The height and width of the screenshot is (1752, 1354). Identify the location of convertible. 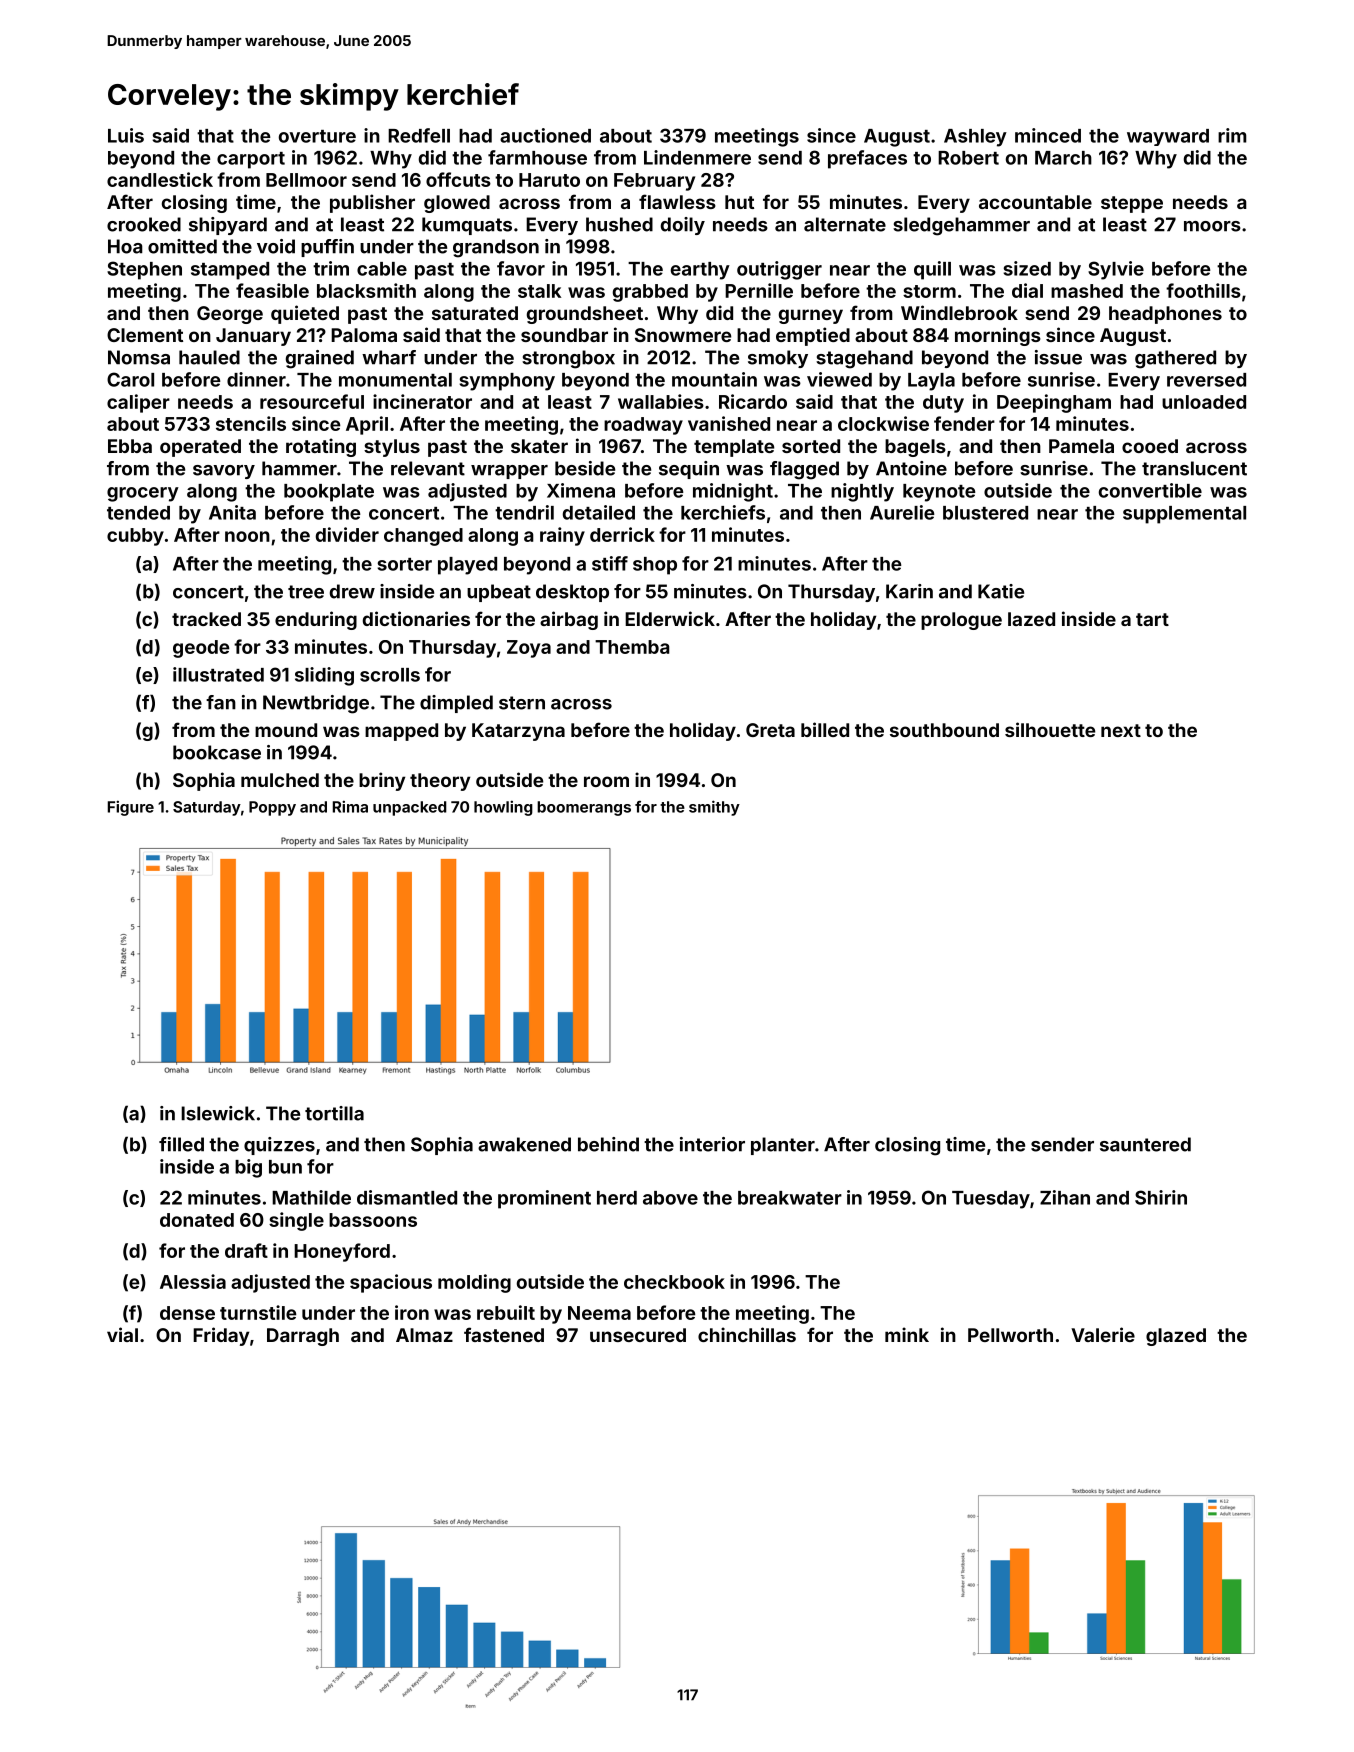
(1150, 490).
